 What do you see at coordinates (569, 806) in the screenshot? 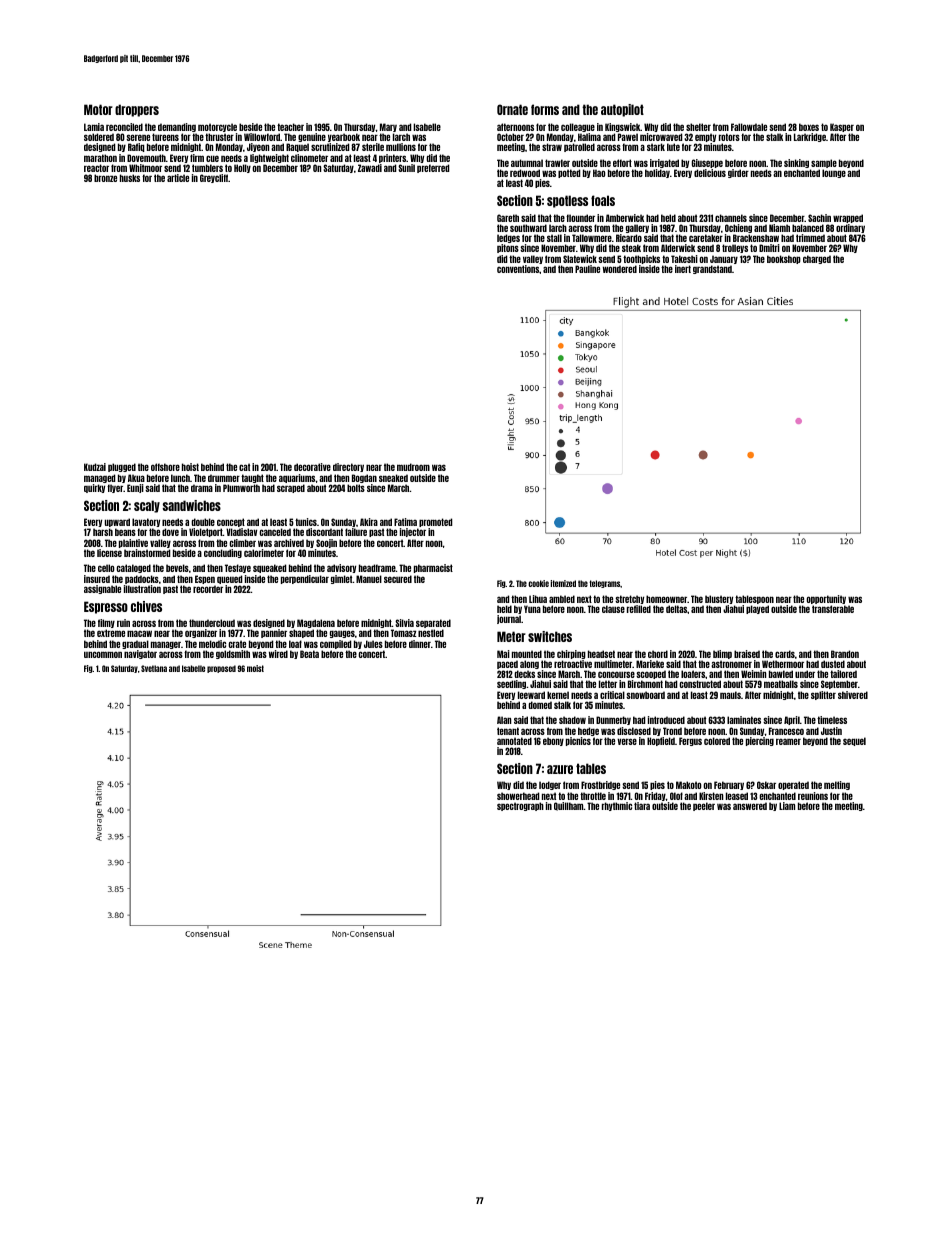
I see `Quillham` at bounding box center [569, 806].
